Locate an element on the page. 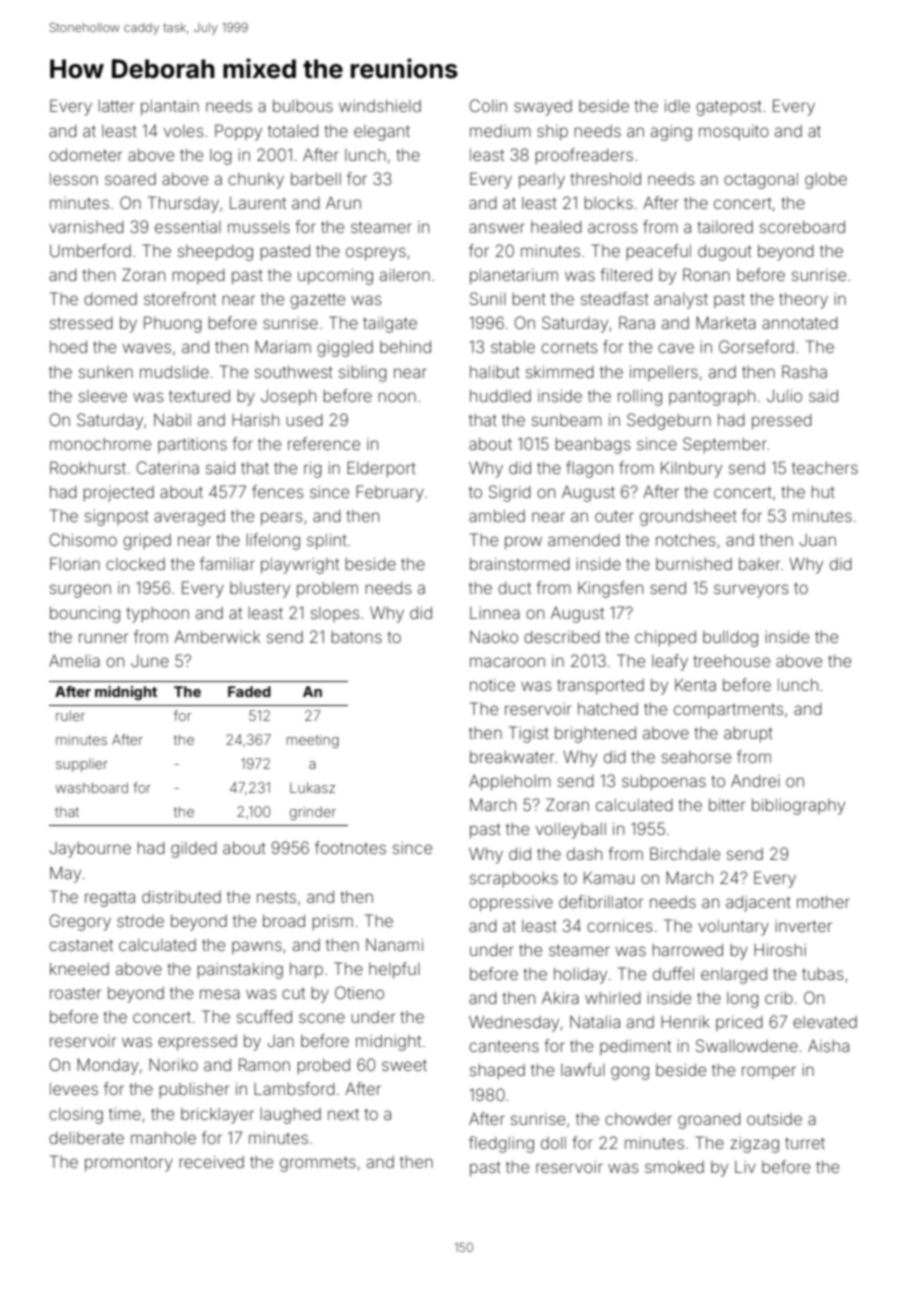  Elderport is located at coordinates (381, 469).
